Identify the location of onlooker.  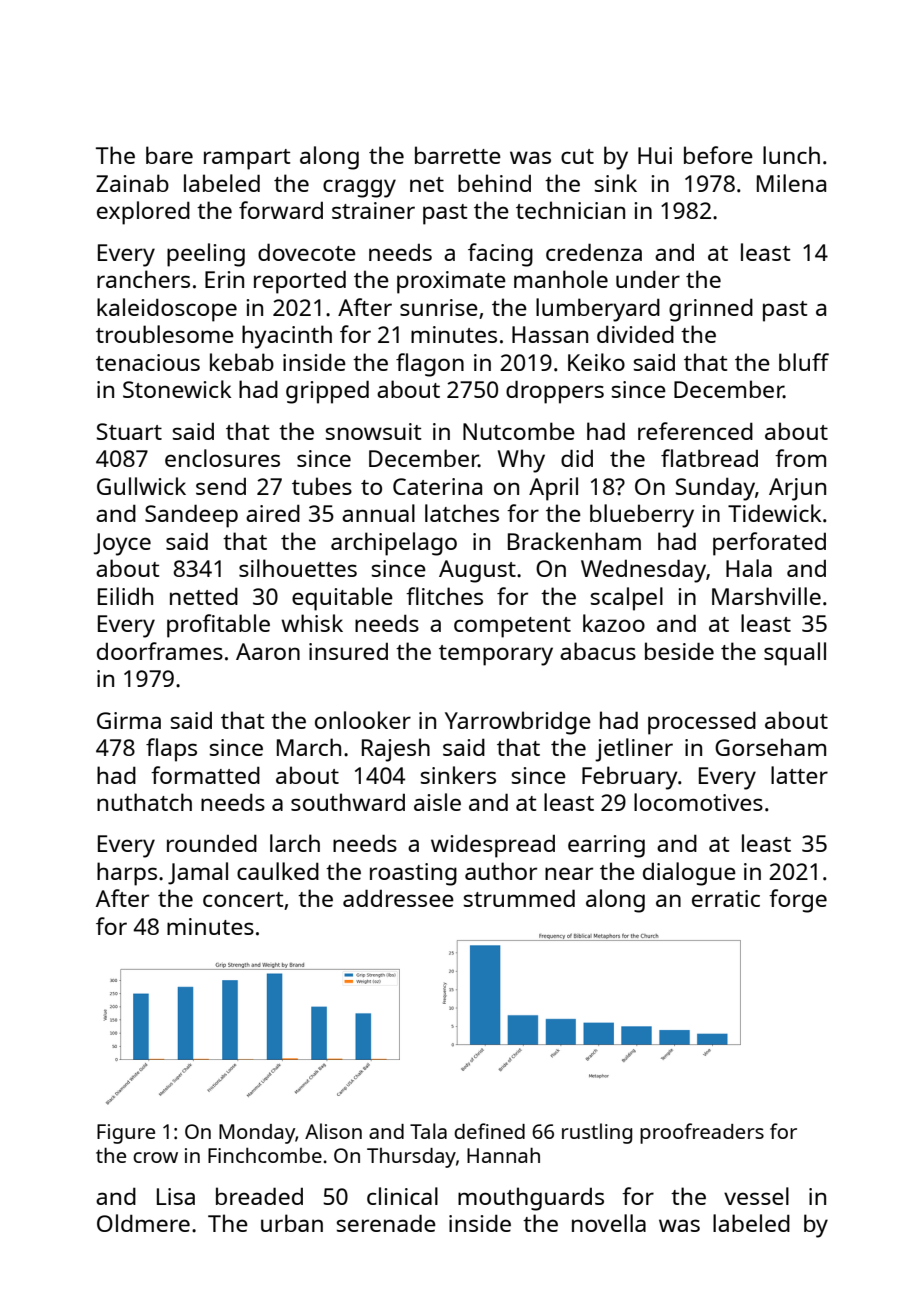
(363, 720).
